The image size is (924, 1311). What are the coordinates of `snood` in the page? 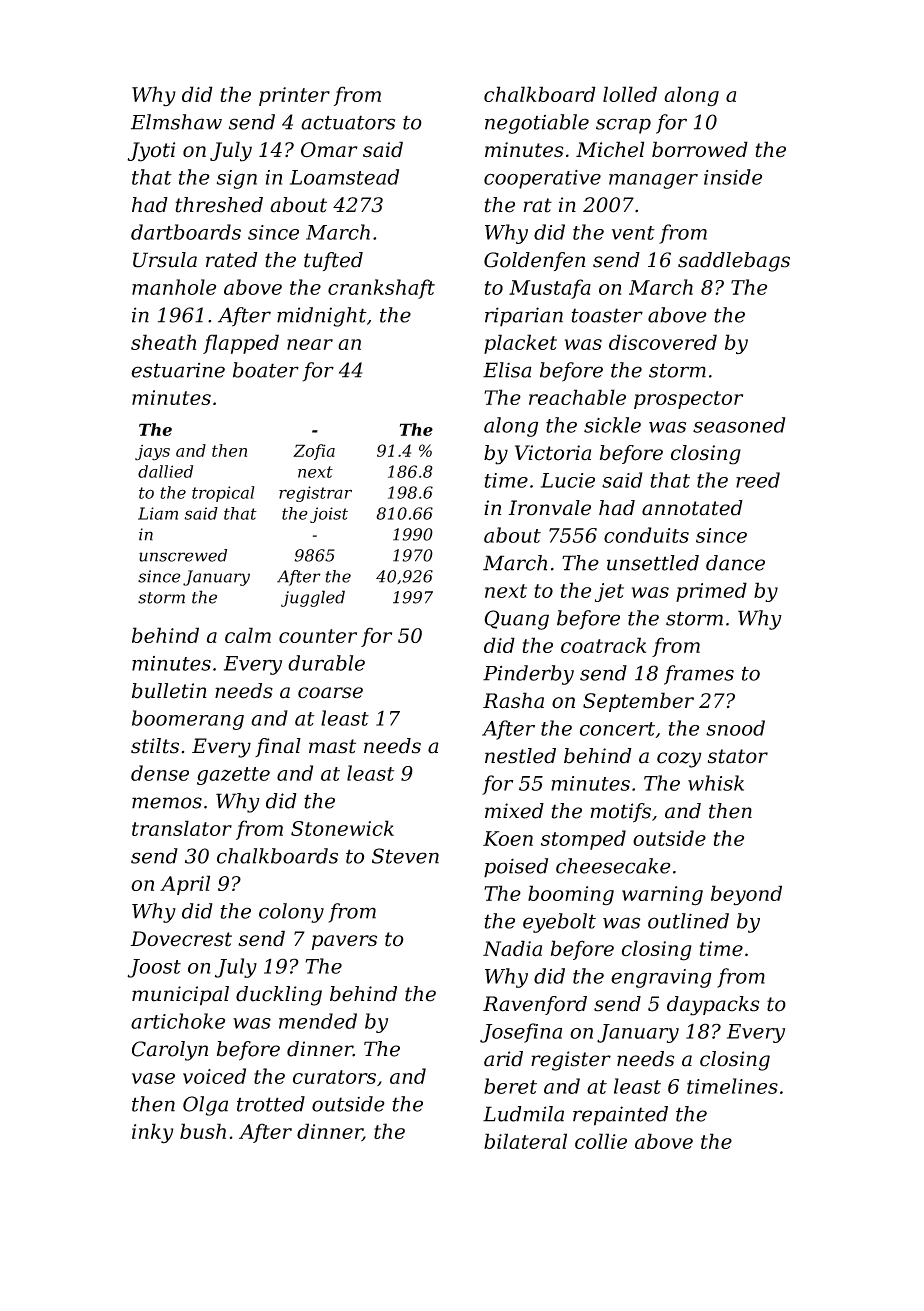 It's located at (735, 728).
